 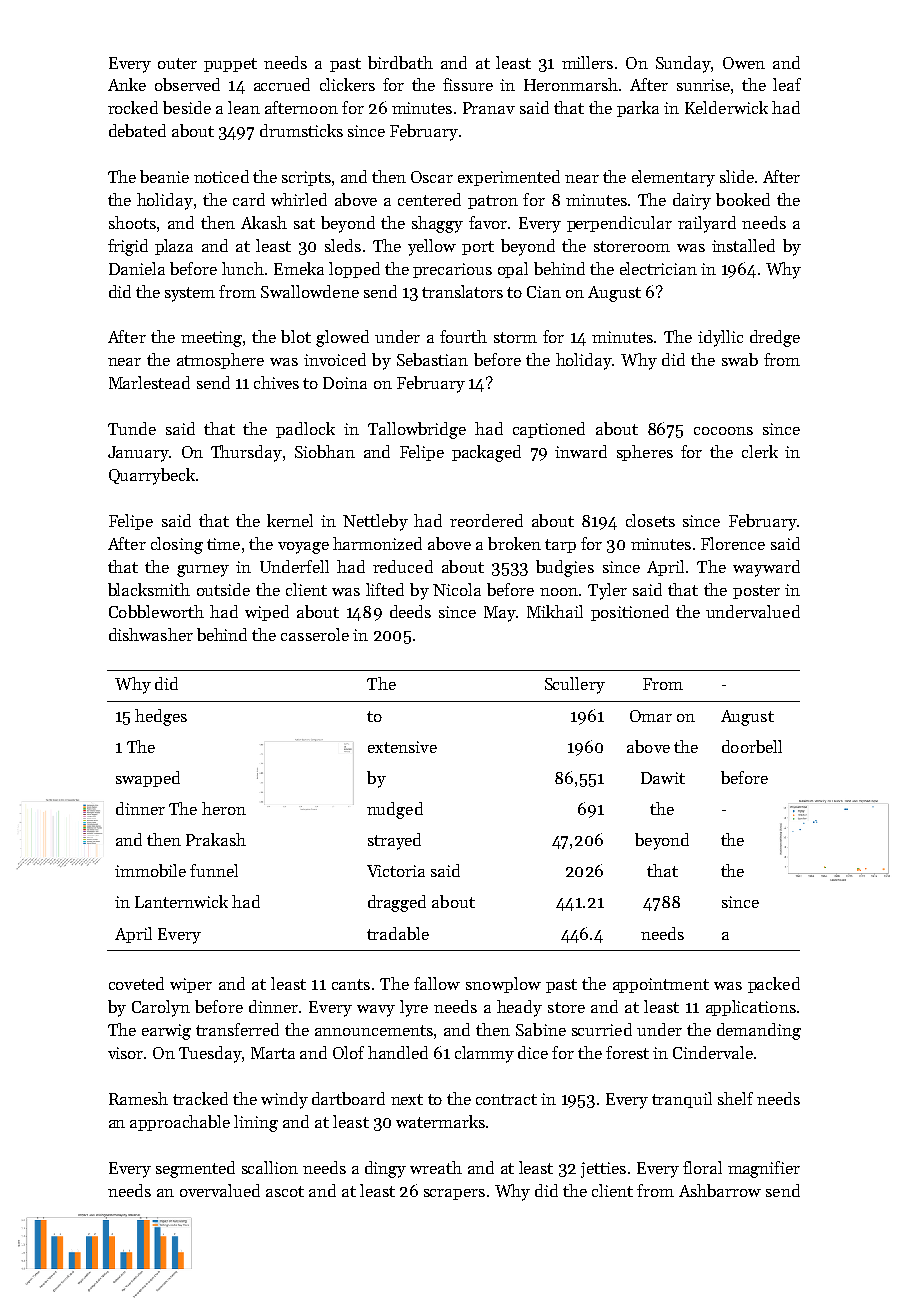 I want to click on Scullery, so click(x=575, y=685).
